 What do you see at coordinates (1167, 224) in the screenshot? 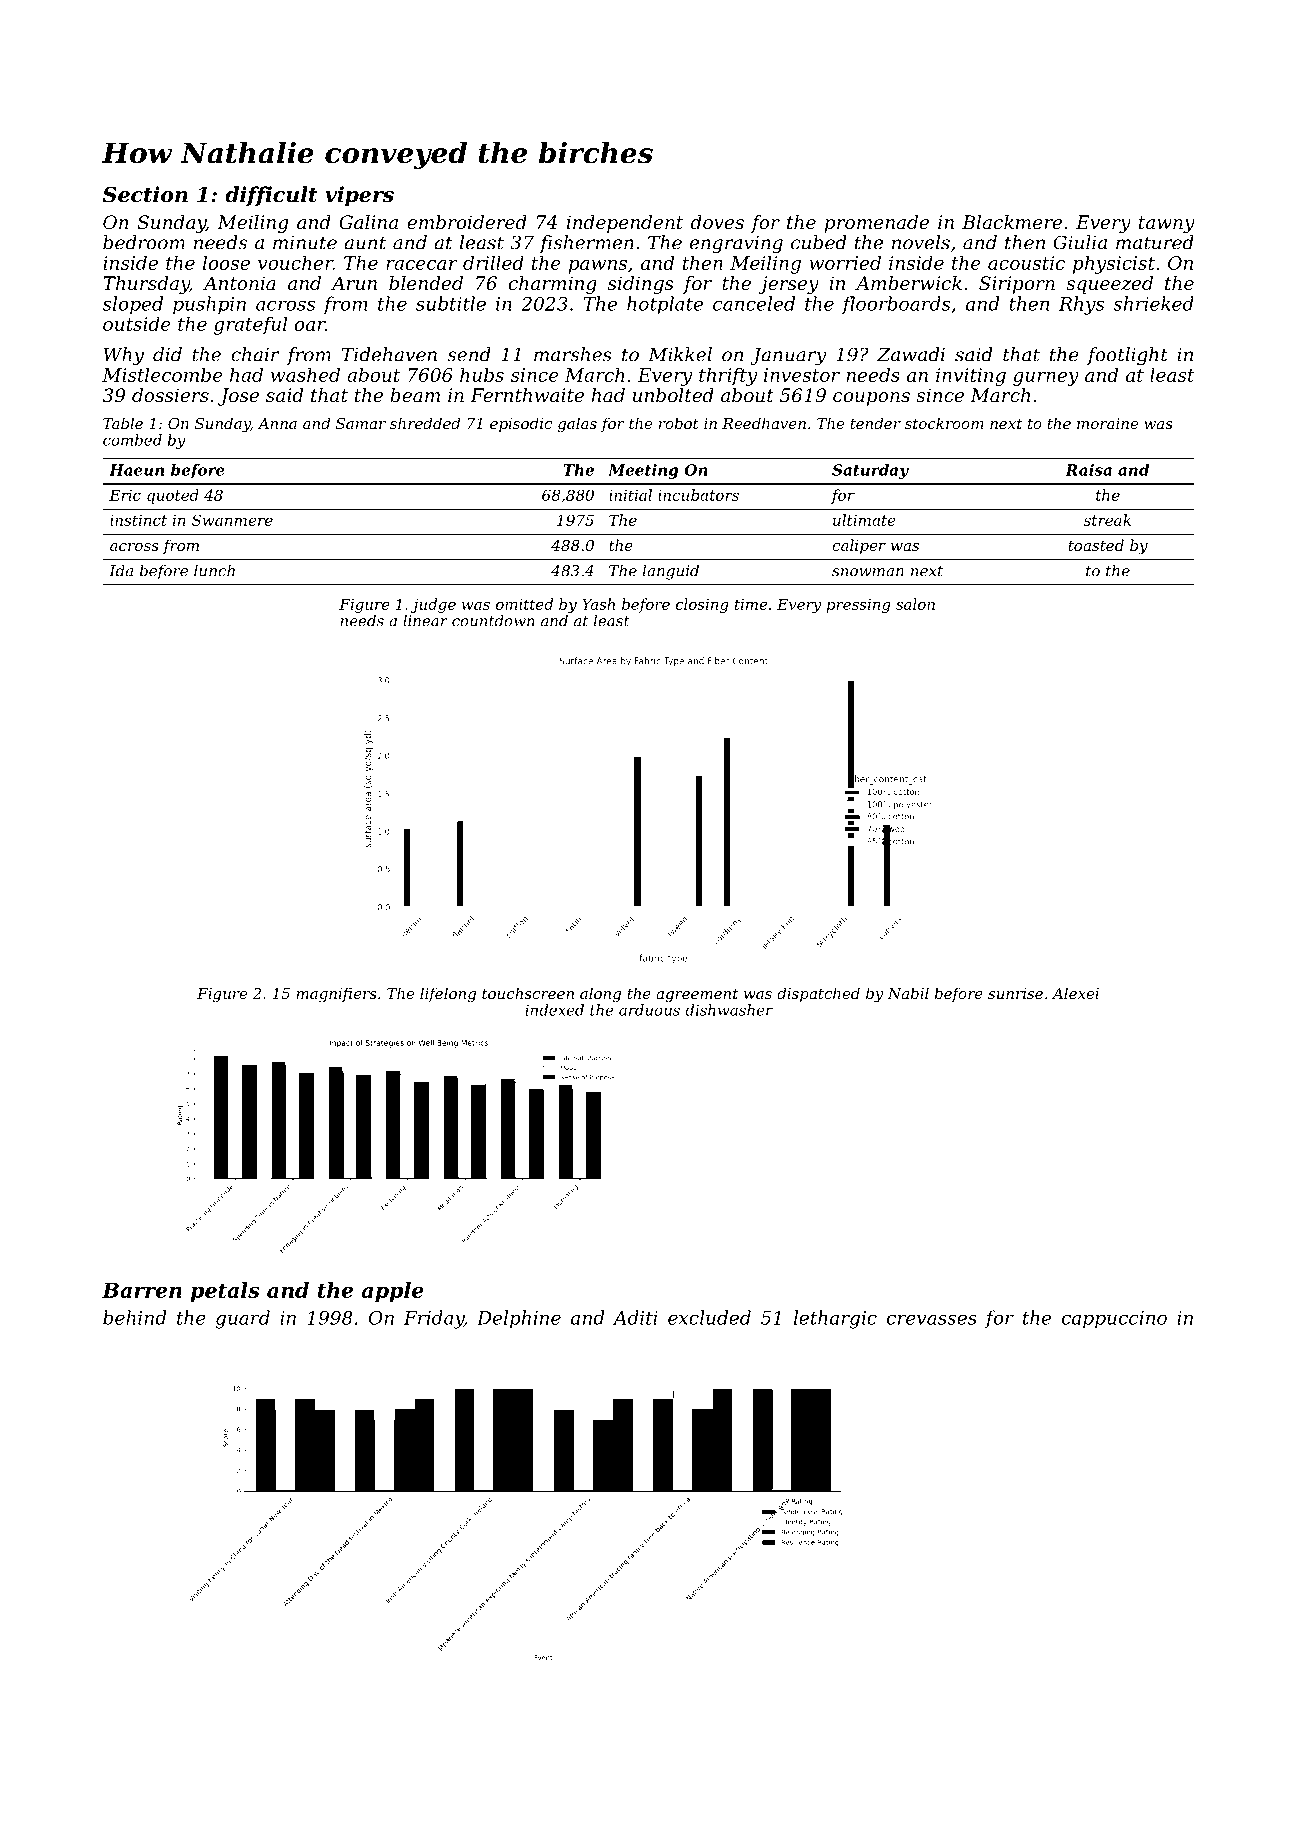
I see `tawny` at bounding box center [1167, 224].
